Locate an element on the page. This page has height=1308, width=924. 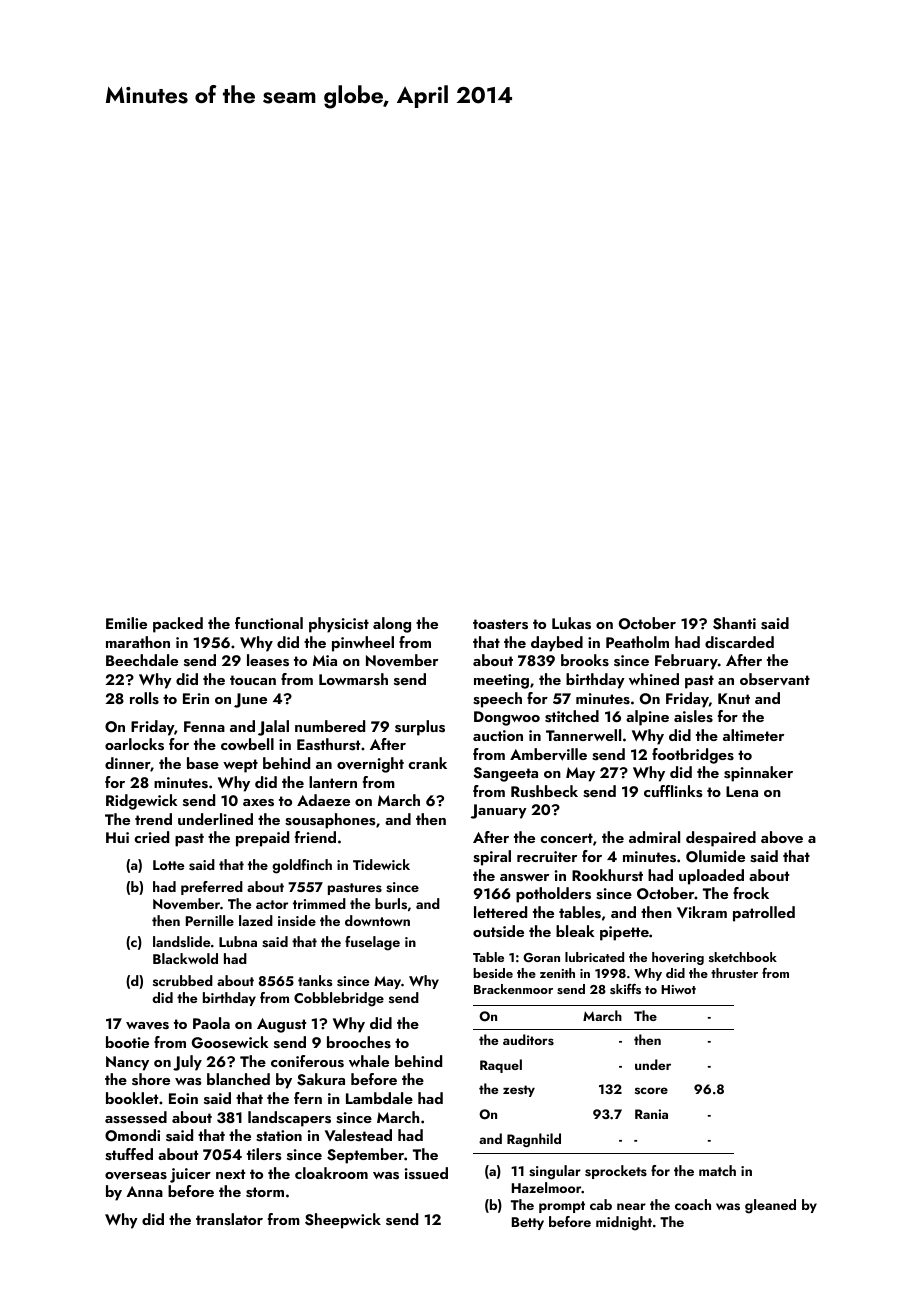
Hiwot is located at coordinates (678, 989).
